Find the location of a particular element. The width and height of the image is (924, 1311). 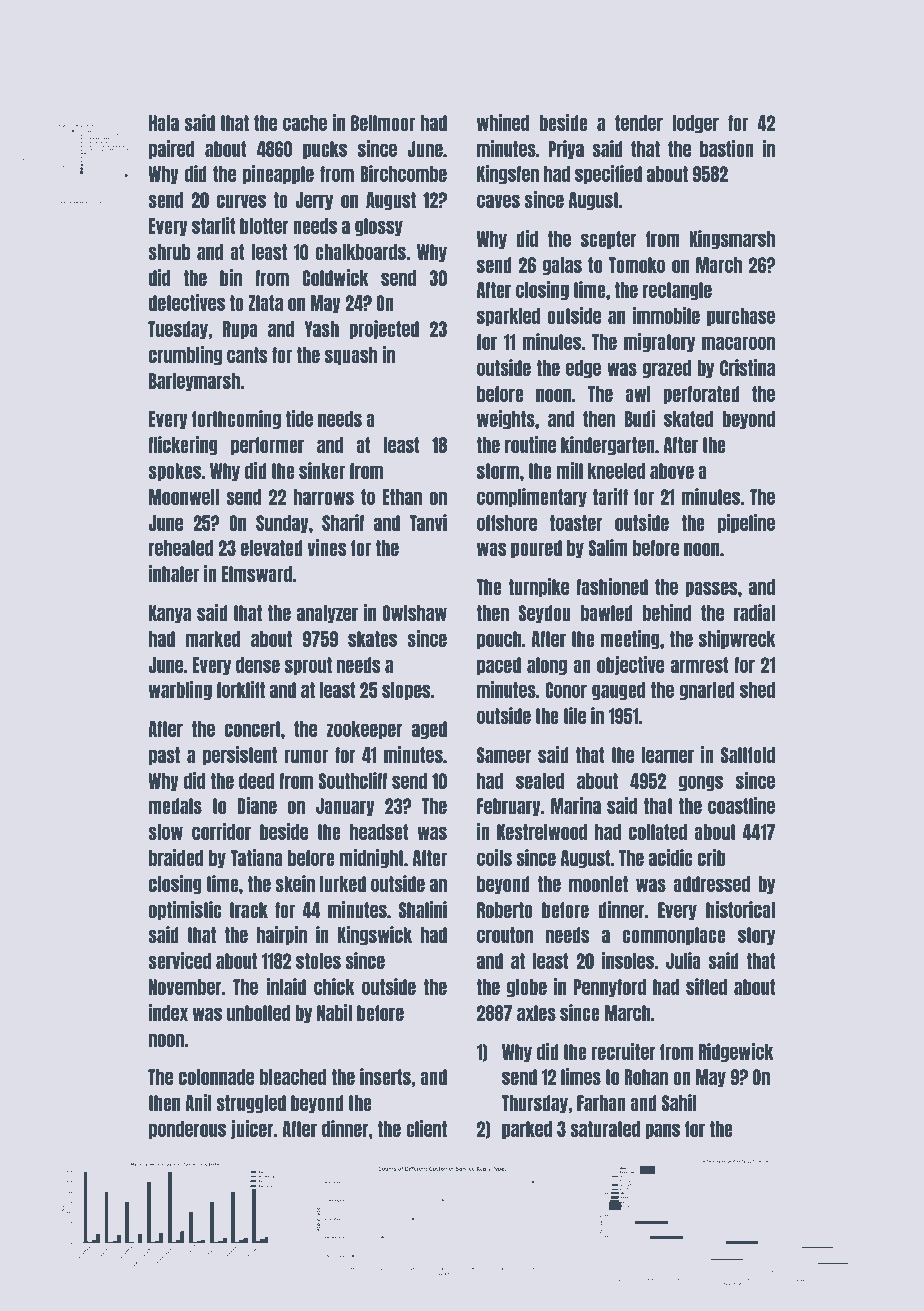

past is located at coordinates (164, 756).
